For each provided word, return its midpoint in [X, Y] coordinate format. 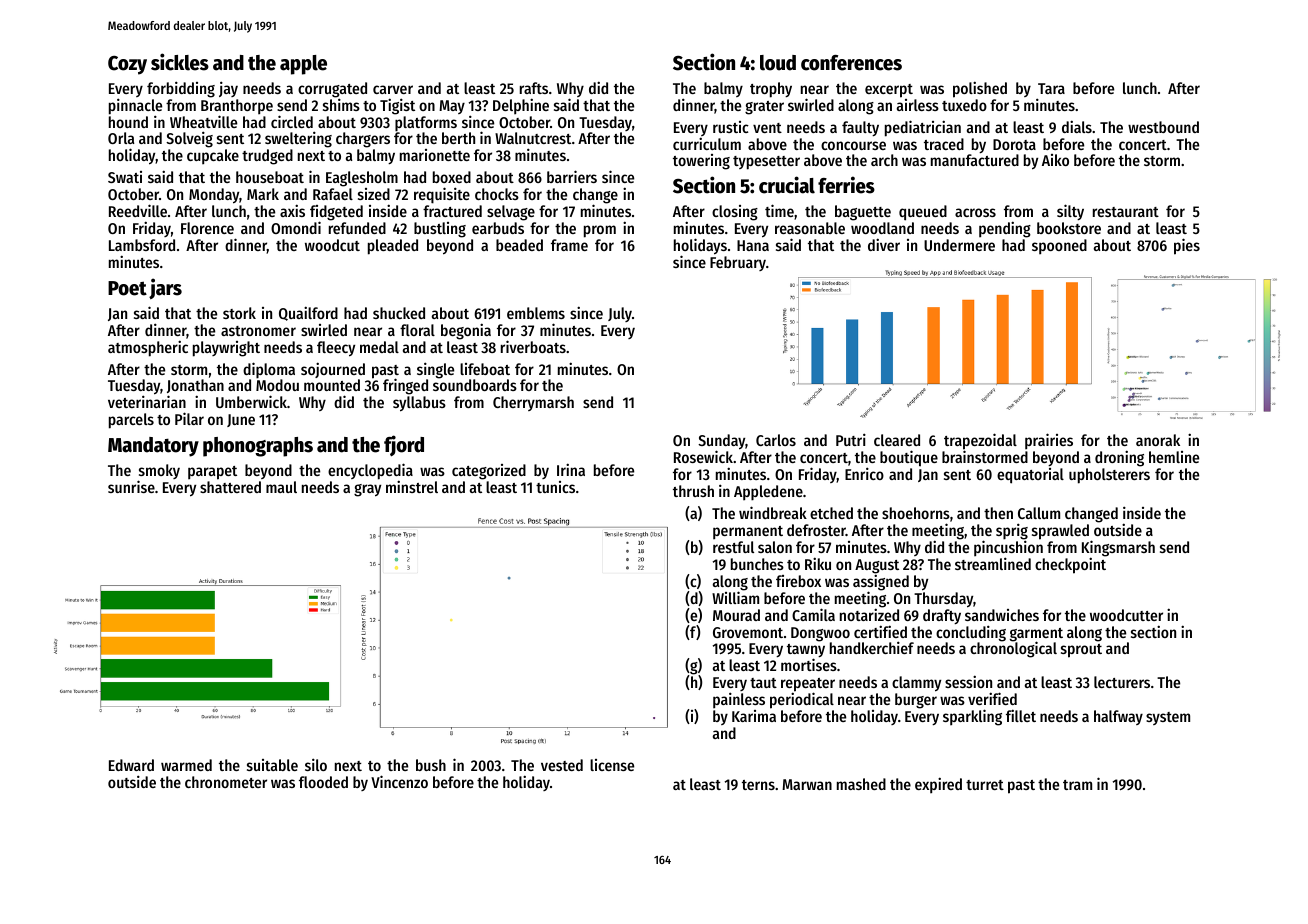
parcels [131, 421]
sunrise [131, 486]
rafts [534, 88]
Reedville [138, 210]
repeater [808, 685]
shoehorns [916, 513]
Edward [131, 765]
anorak [1158, 440]
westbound [1163, 127]
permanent [748, 532]
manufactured [975, 160]
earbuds [498, 228]
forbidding [181, 89]
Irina [571, 469]
